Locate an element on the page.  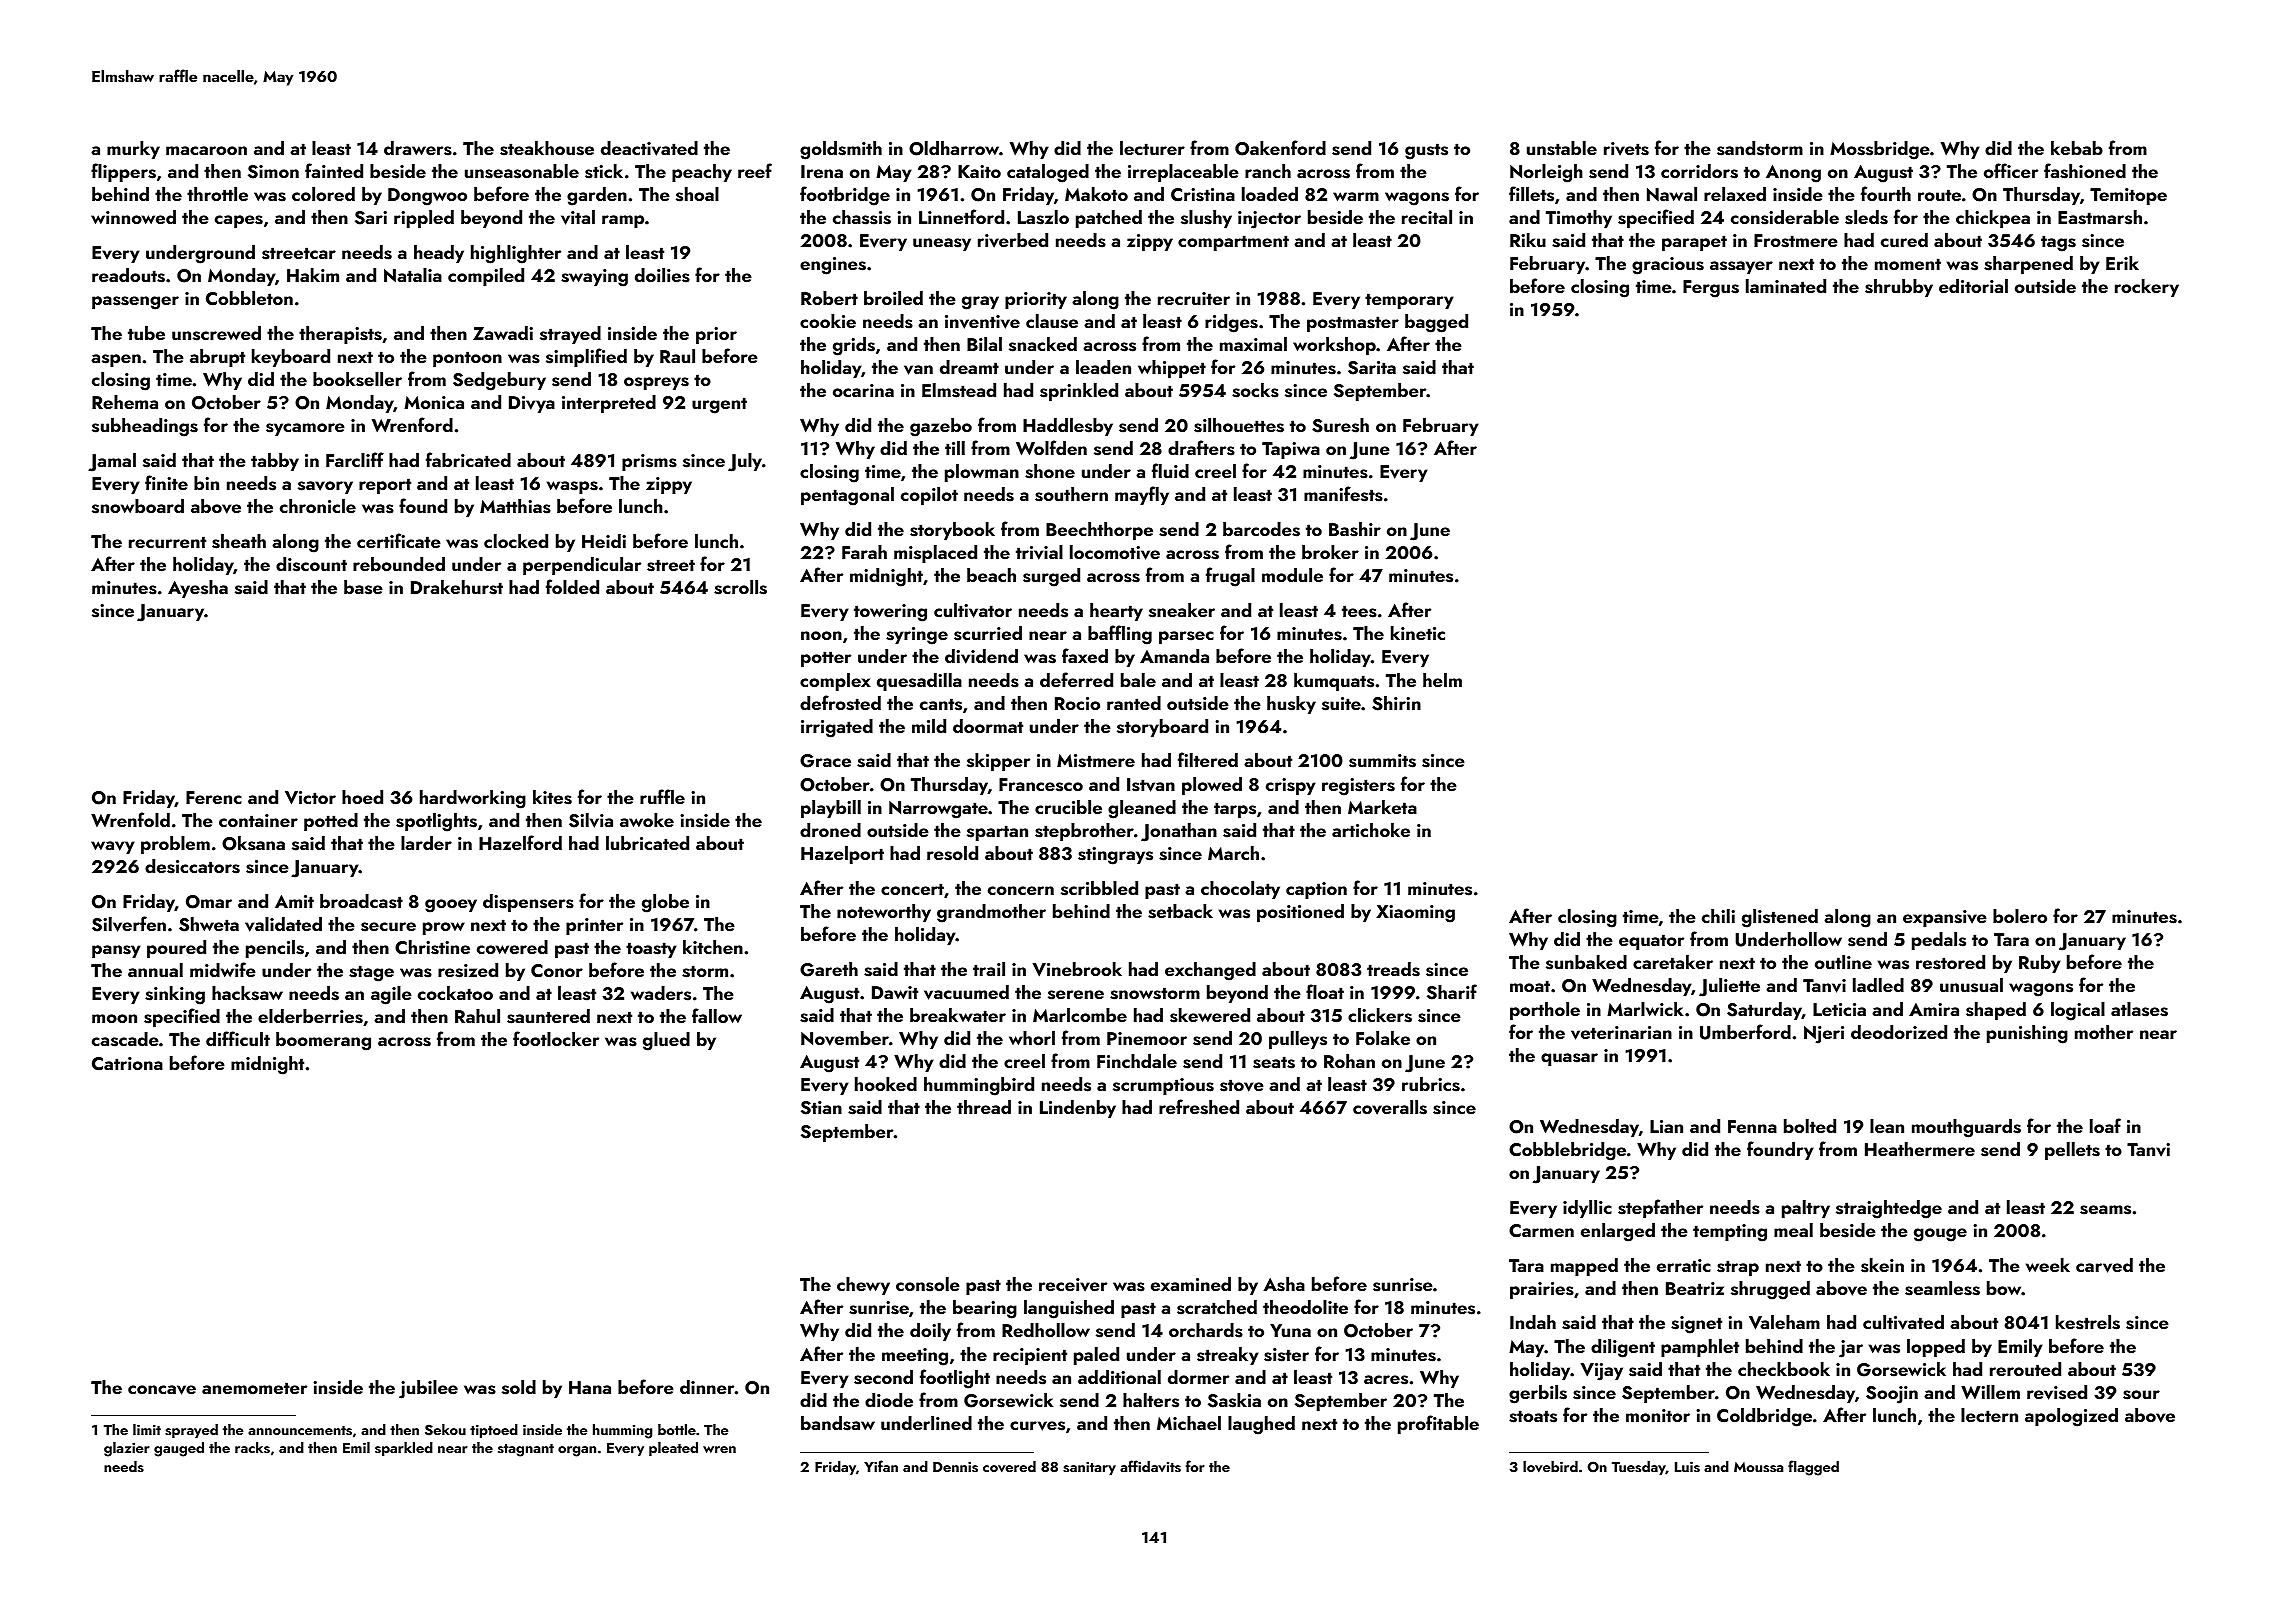
gazebo is located at coordinates (941, 427).
